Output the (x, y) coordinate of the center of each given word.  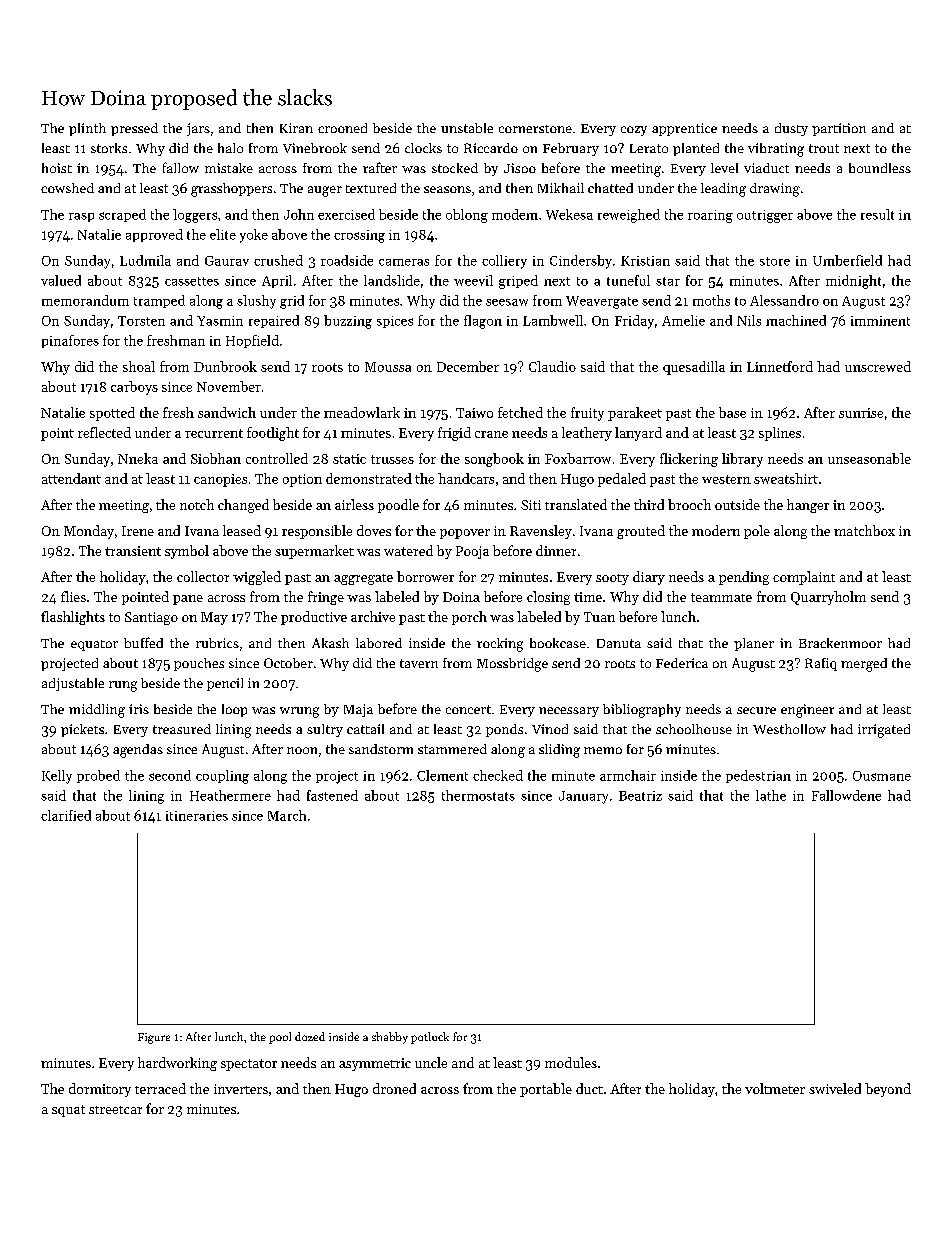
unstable (467, 128)
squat (68, 1111)
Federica (682, 663)
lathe (771, 795)
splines (780, 434)
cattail (365, 729)
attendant (71, 478)
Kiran (296, 128)
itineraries (197, 816)
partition (839, 129)
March (287, 815)
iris (139, 709)
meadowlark (362, 412)
